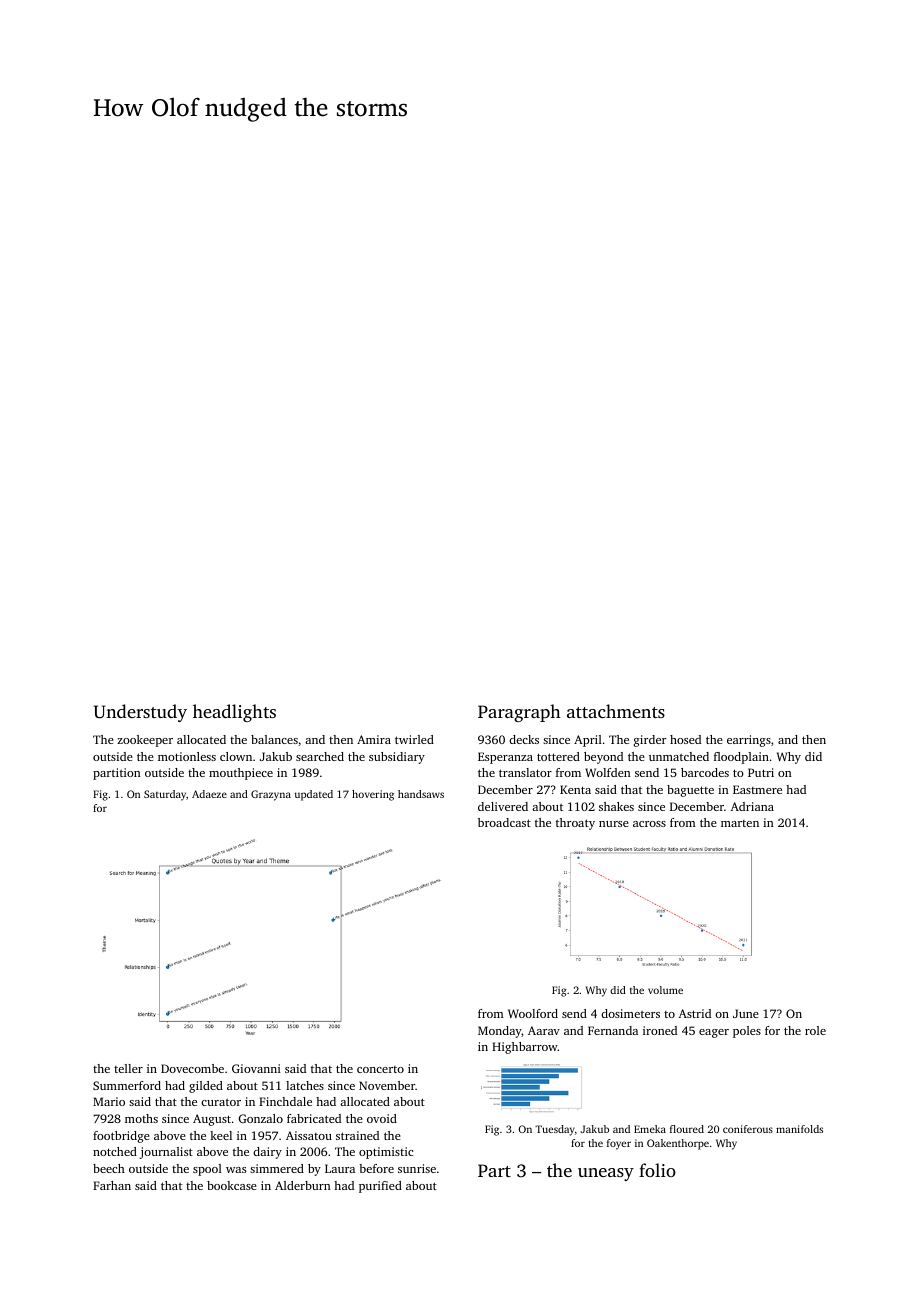 The width and height of the image is (924, 1308). What do you see at coordinates (209, 794) in the image?
I see `Adaeze` at bounding box center [209, 794].
